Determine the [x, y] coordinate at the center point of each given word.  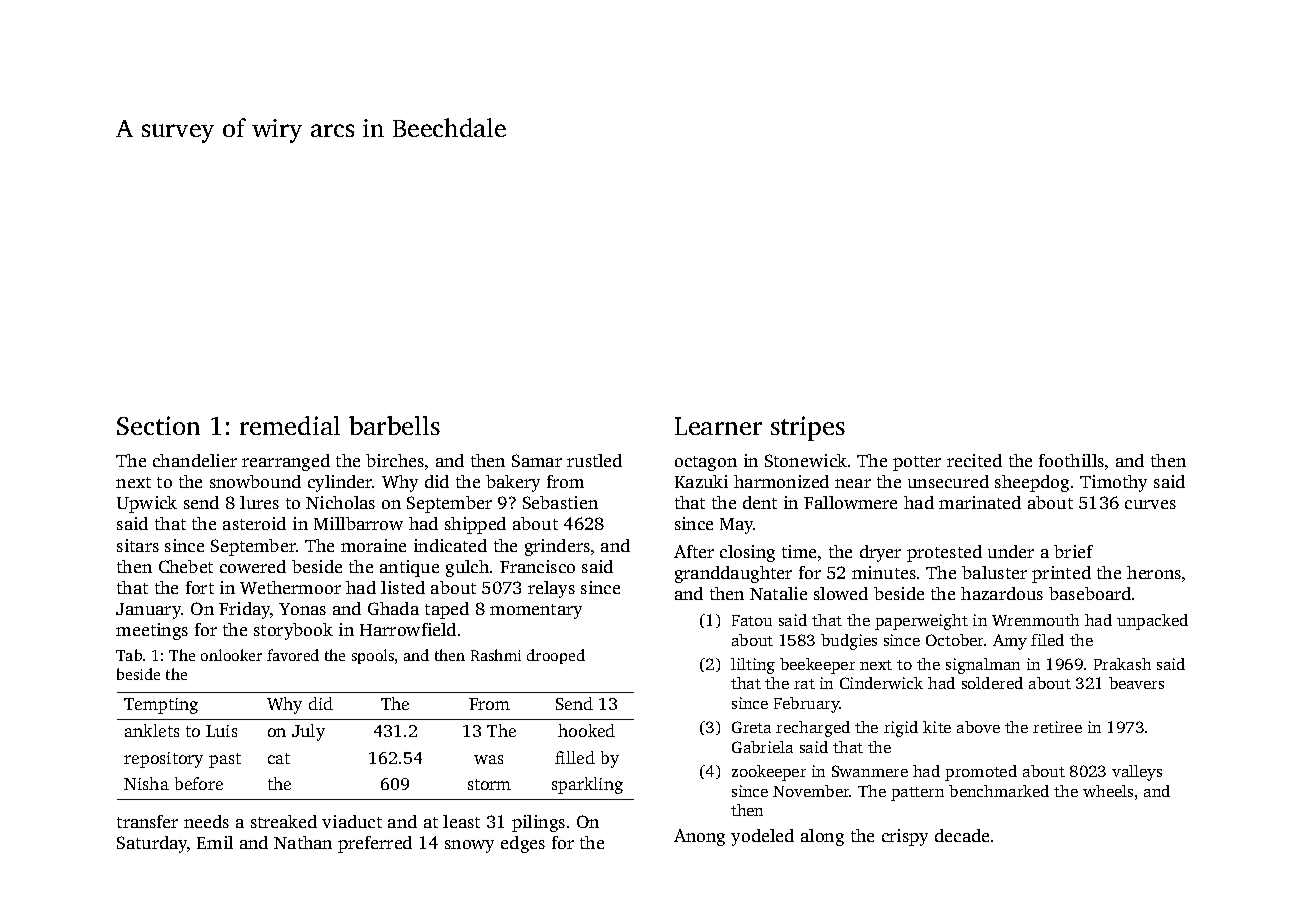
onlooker [231, 655]
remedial [290, 425]
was [488, 759]
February [807, 705]
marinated [980, 502]
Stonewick [806, 460]
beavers [1136, 683]
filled [575, 757]
